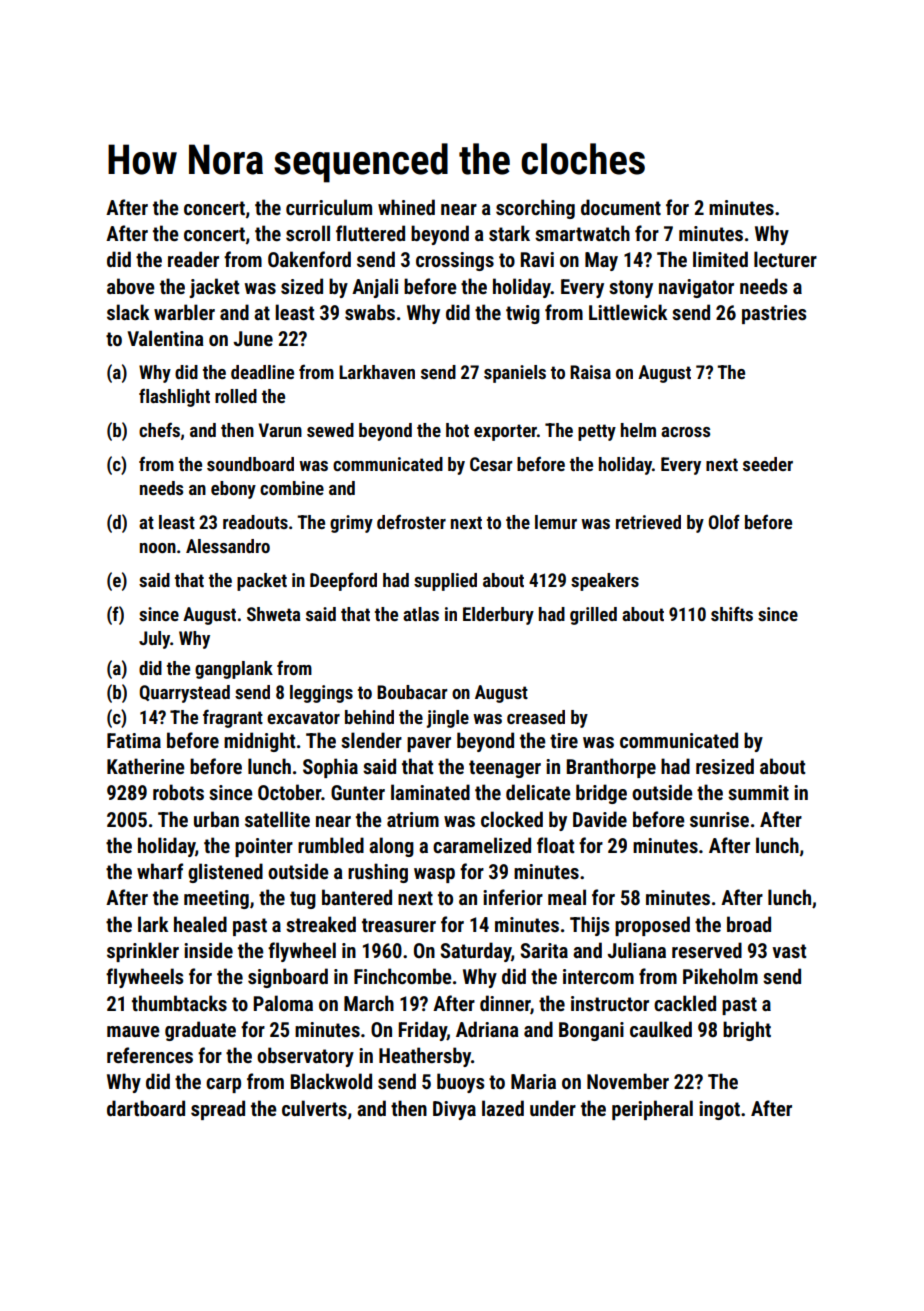  Describe the element at coordinates (696, 288) in the document. I see `navigator` at that location.
